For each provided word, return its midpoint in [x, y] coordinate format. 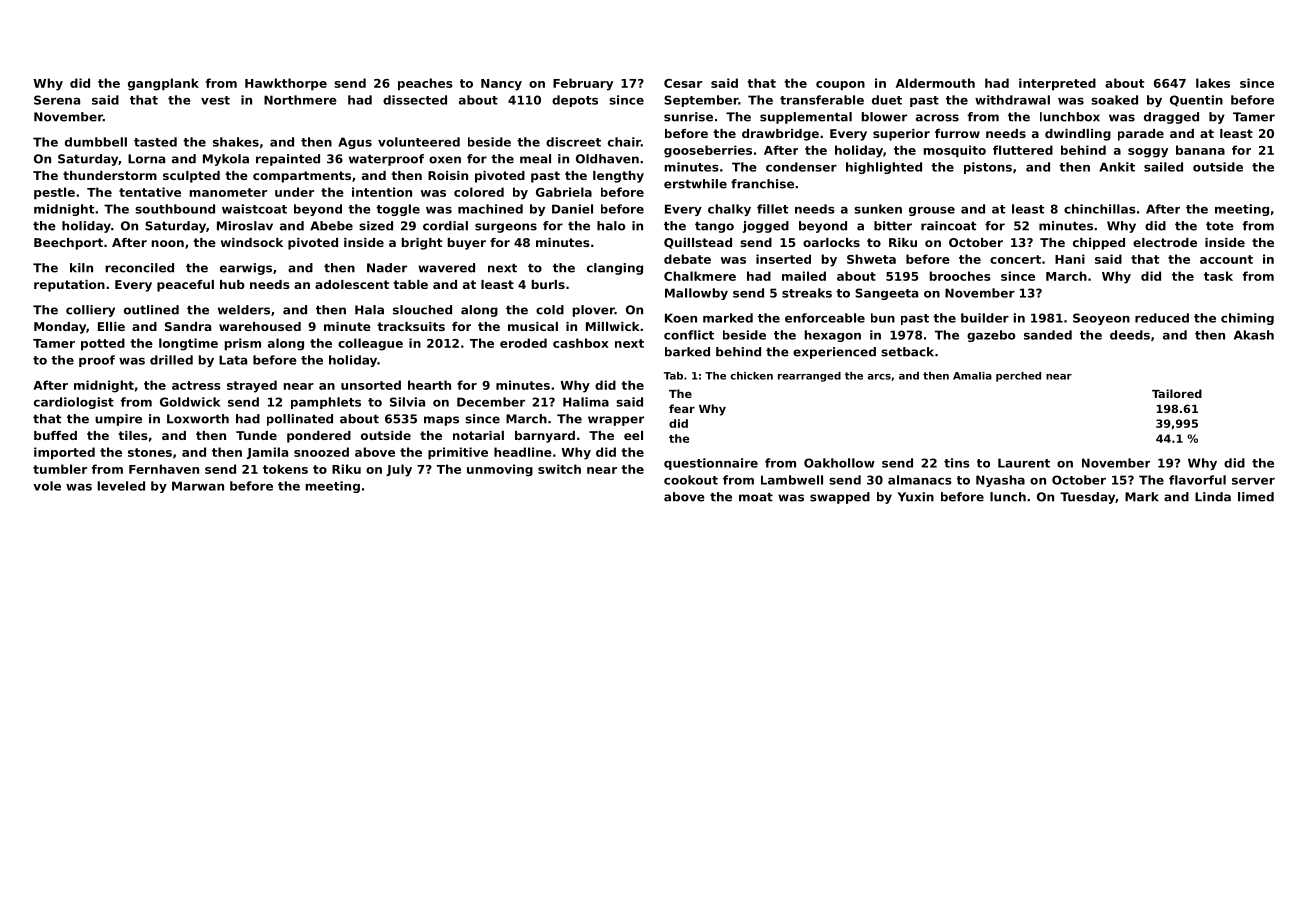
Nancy [501, 85]
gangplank [163, 84]
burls [548, 284]
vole [47, 486]
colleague [370, 344]
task [1218, 276]
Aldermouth [935, 83]
